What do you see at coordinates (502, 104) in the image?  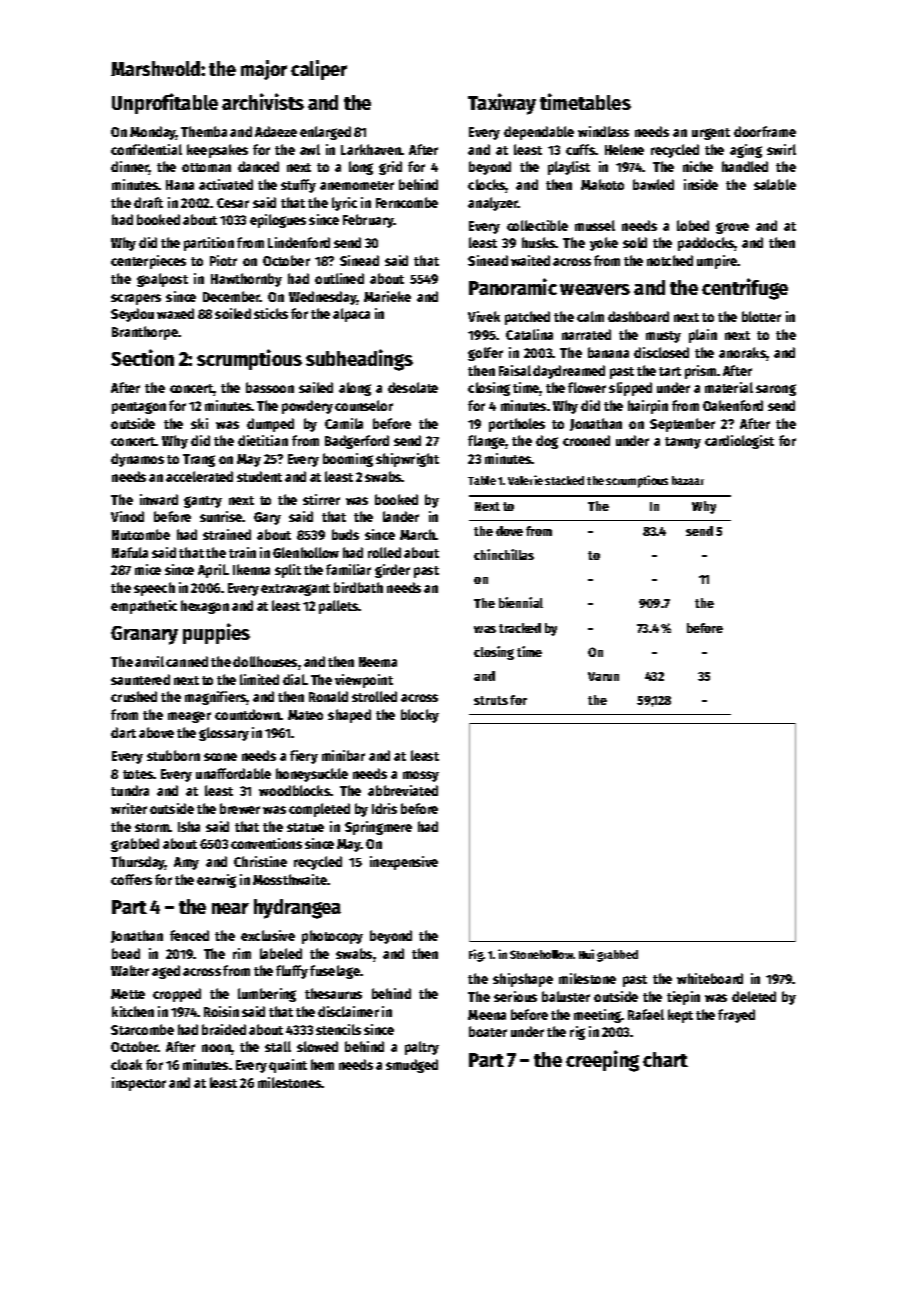 I see `Taxiway` at bounding box center [502, 104].
